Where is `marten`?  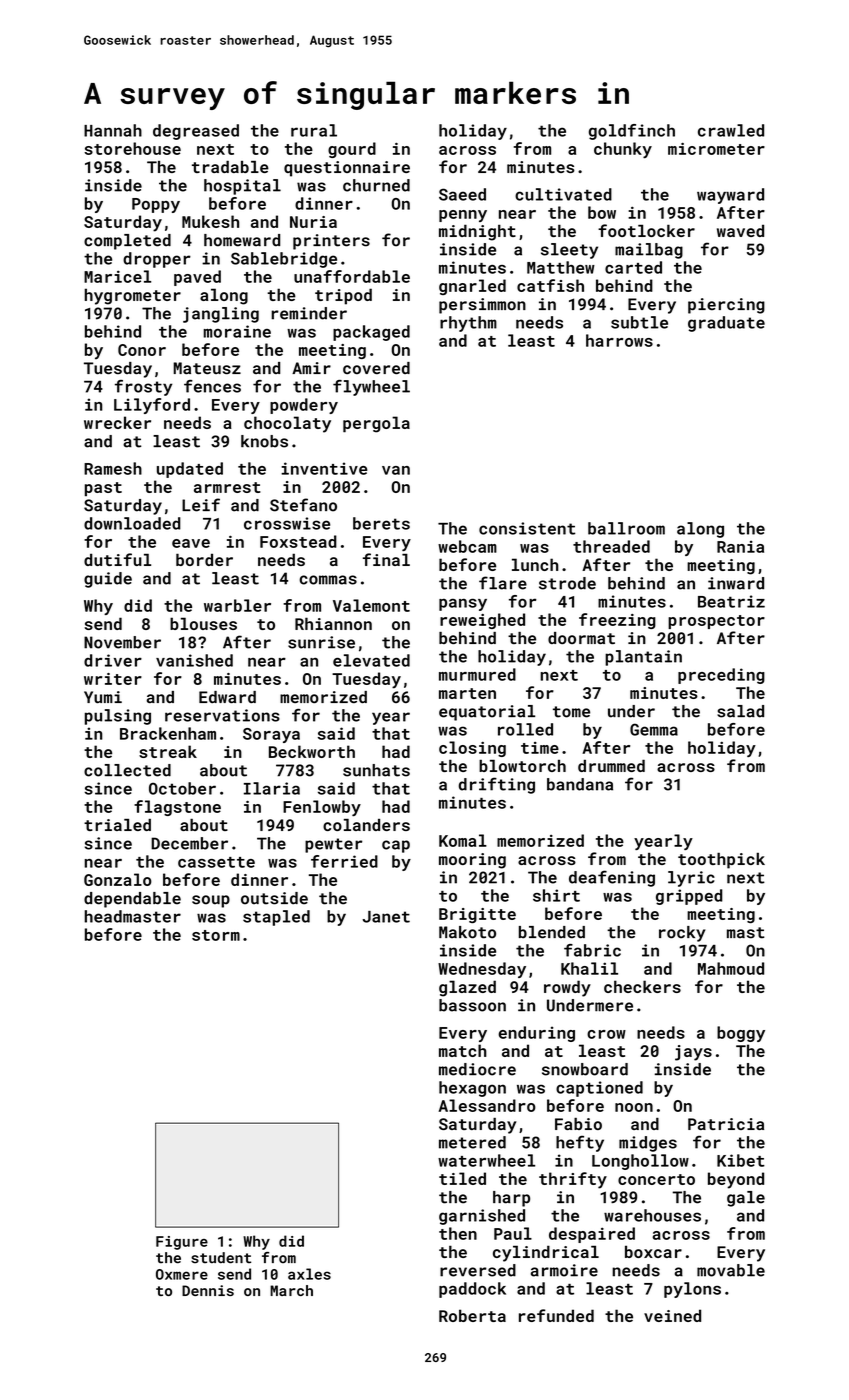 marten is located at coordinates (467, 693).
